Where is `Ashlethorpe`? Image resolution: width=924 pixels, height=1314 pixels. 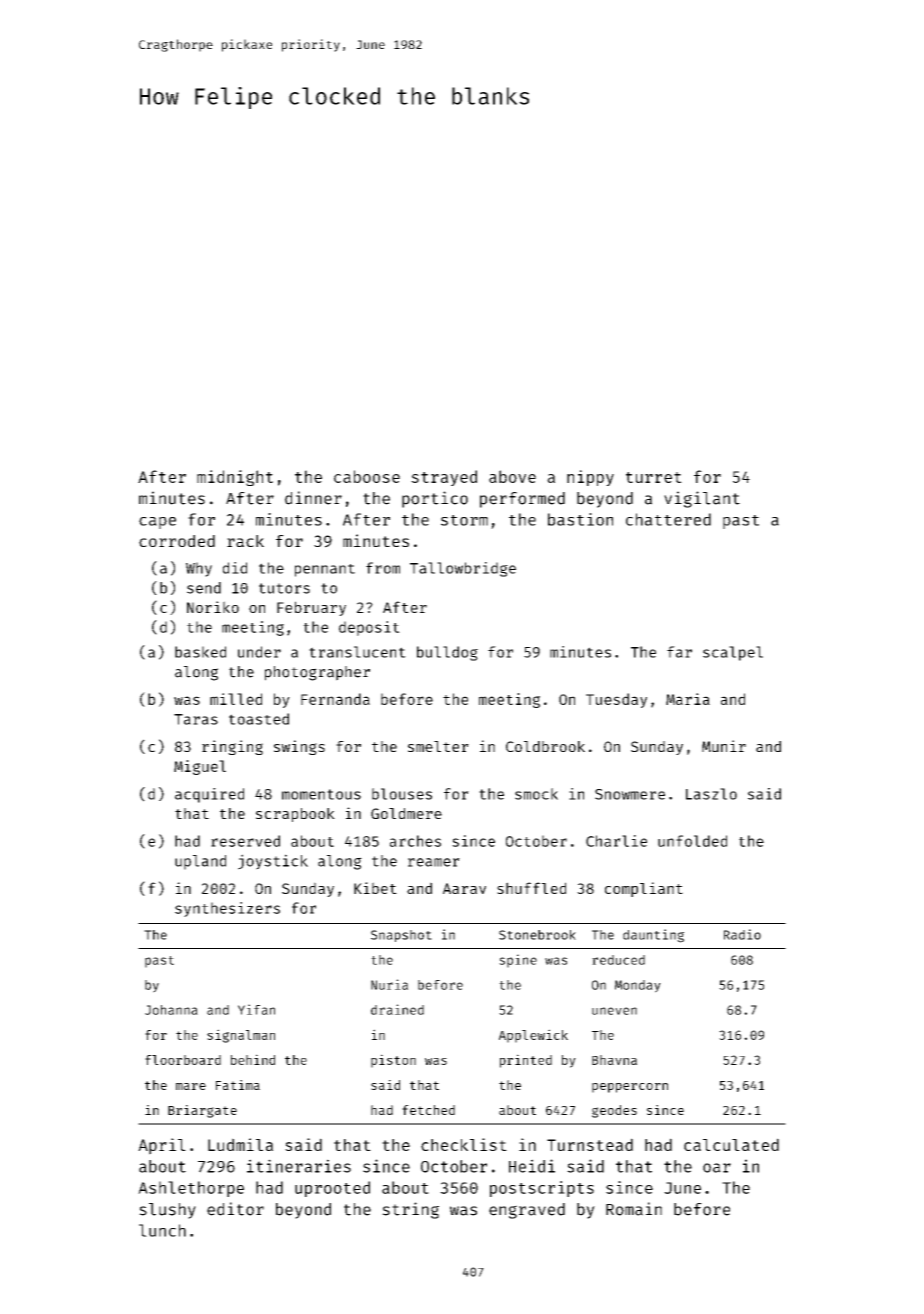
Ashlethorpe is located at coordinates (191, 1189).
